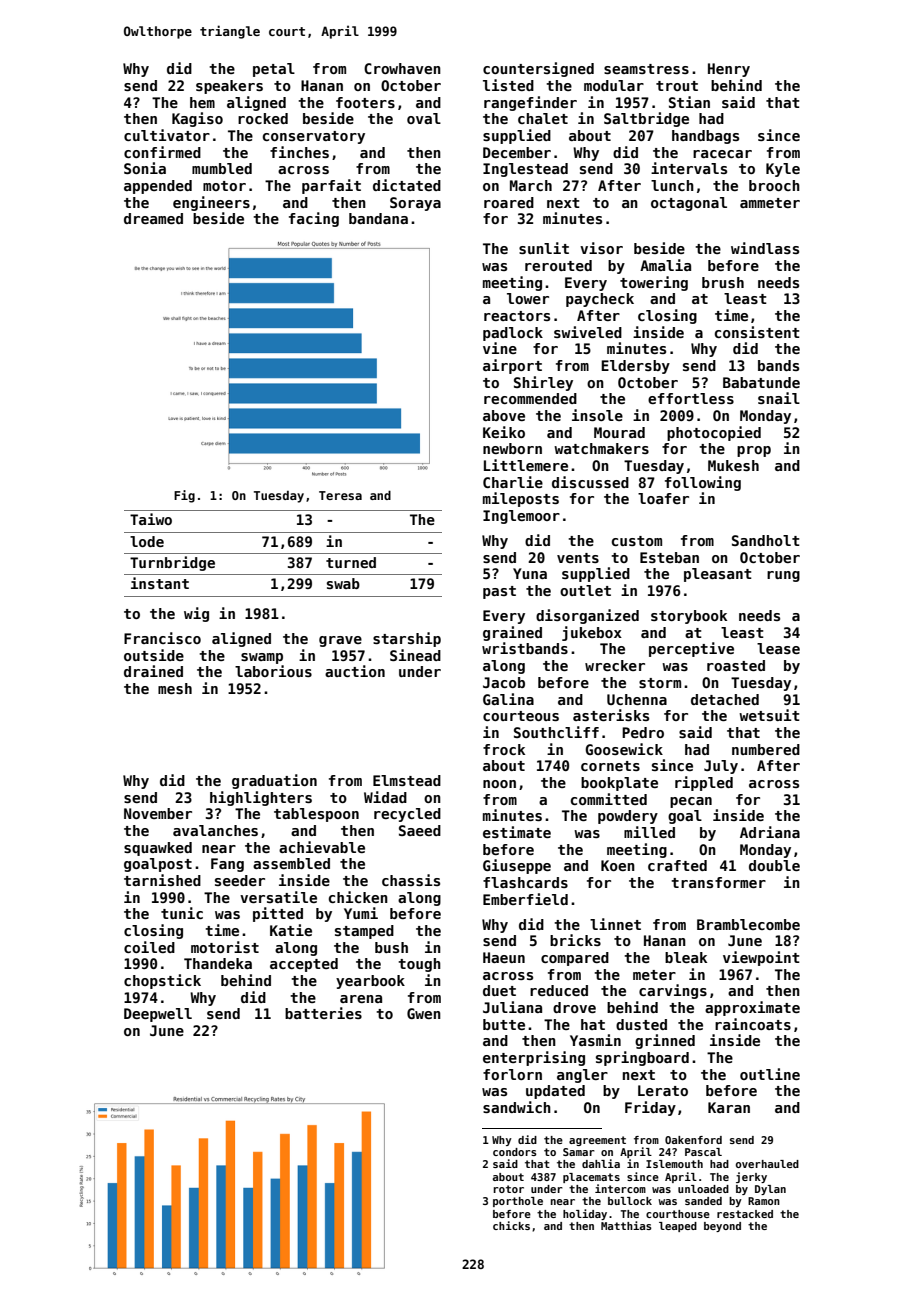 Image resolution: width=924 pixels, height=1308 pixels. Describe the element at coordinates (229, 87) in the screenshot. I see `speakers` at that location.
